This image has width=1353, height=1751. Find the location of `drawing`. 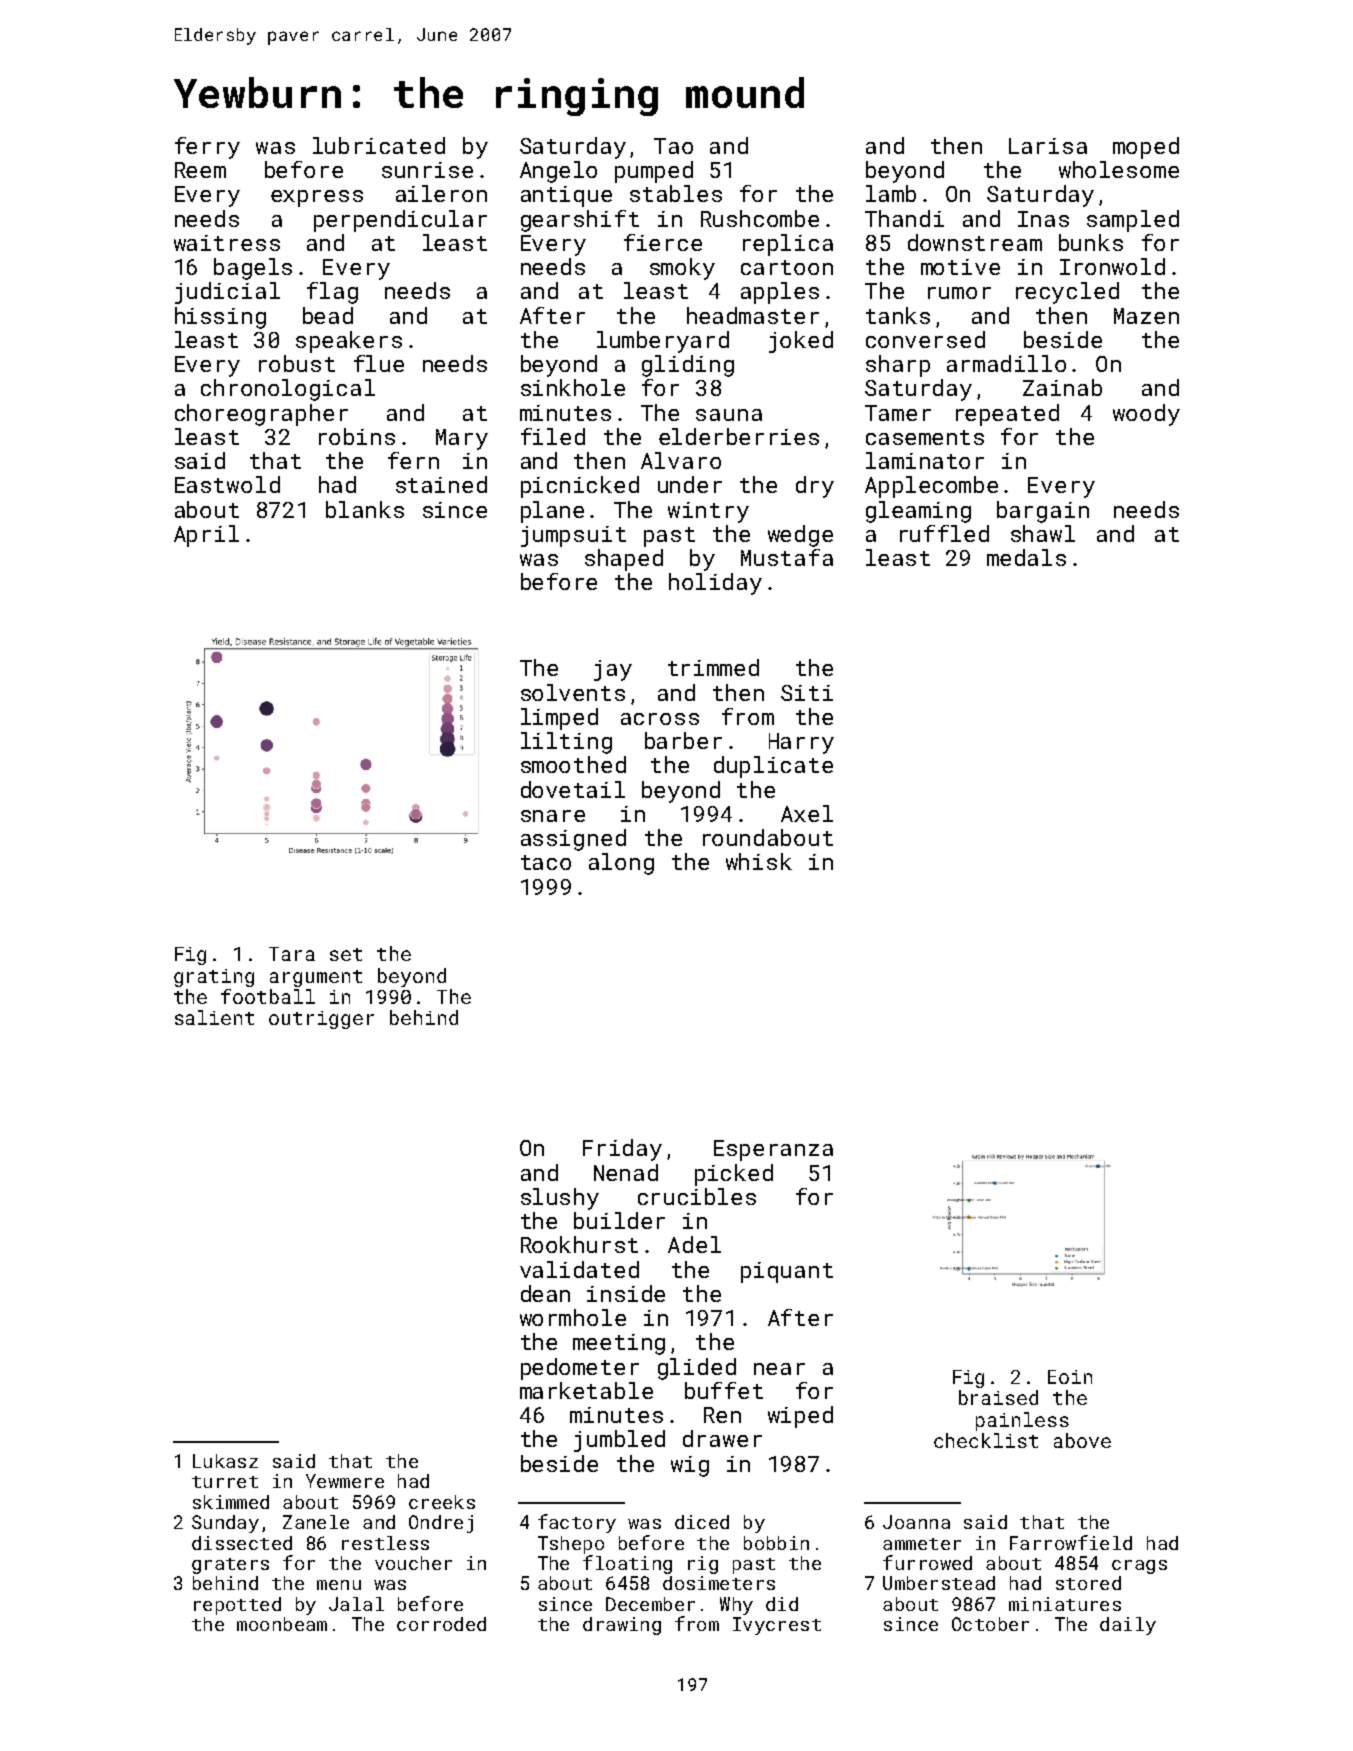

drawing is located at coordinates (622, 1626).
